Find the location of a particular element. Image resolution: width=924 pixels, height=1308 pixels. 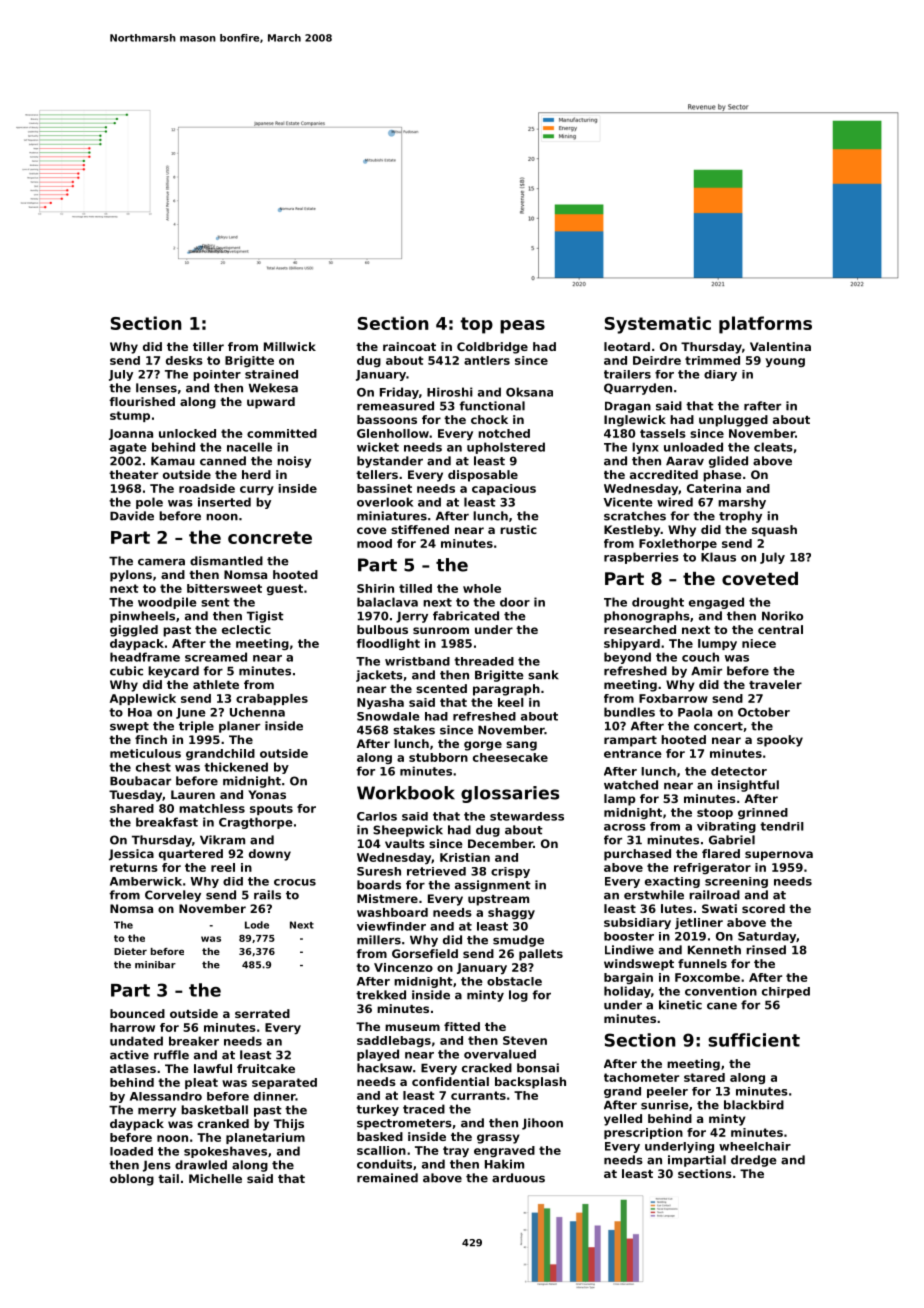

chirped is located at coordinates (786, 992).
